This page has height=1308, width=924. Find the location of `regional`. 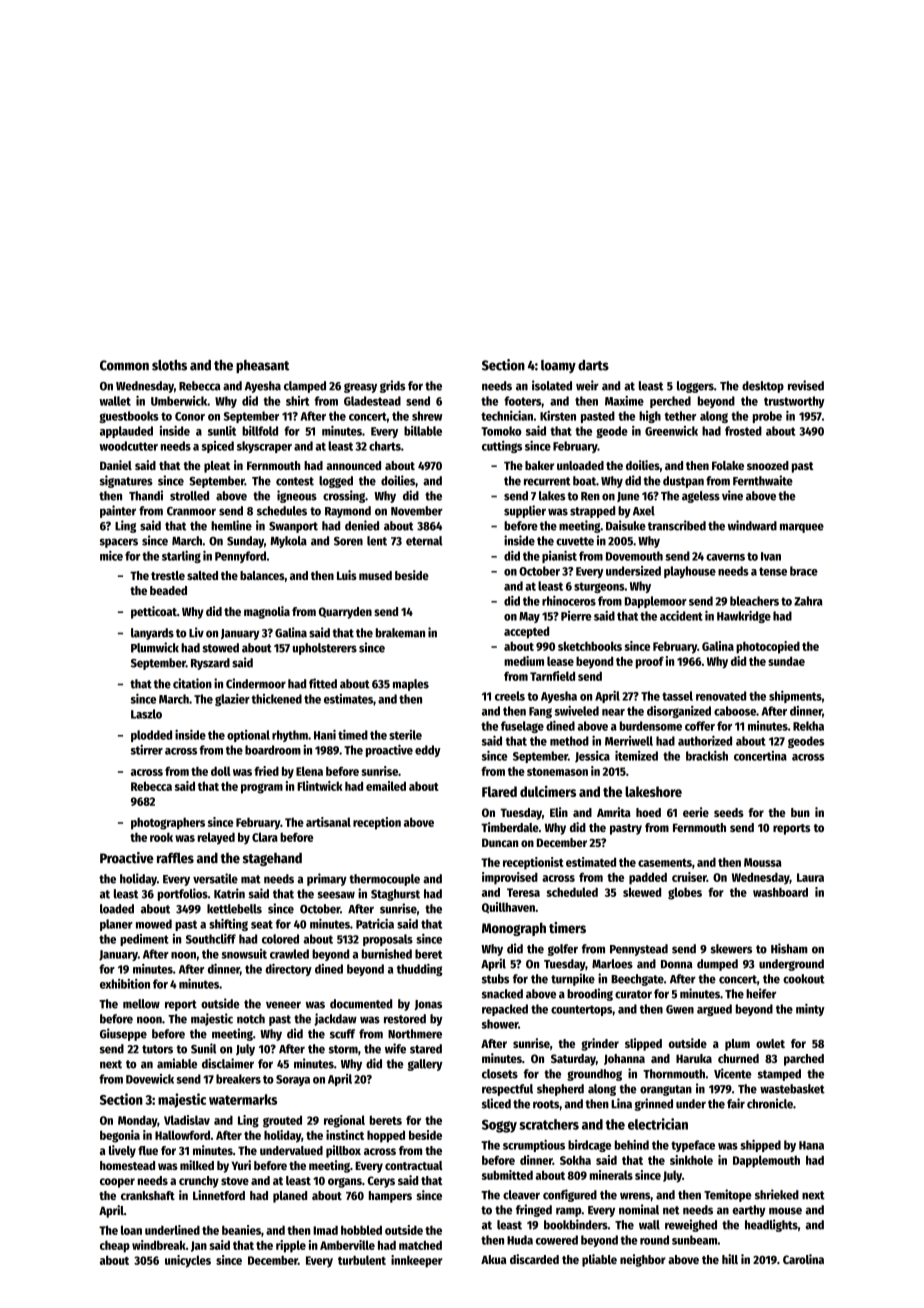

regional is located at coordinates (344, 1121).
